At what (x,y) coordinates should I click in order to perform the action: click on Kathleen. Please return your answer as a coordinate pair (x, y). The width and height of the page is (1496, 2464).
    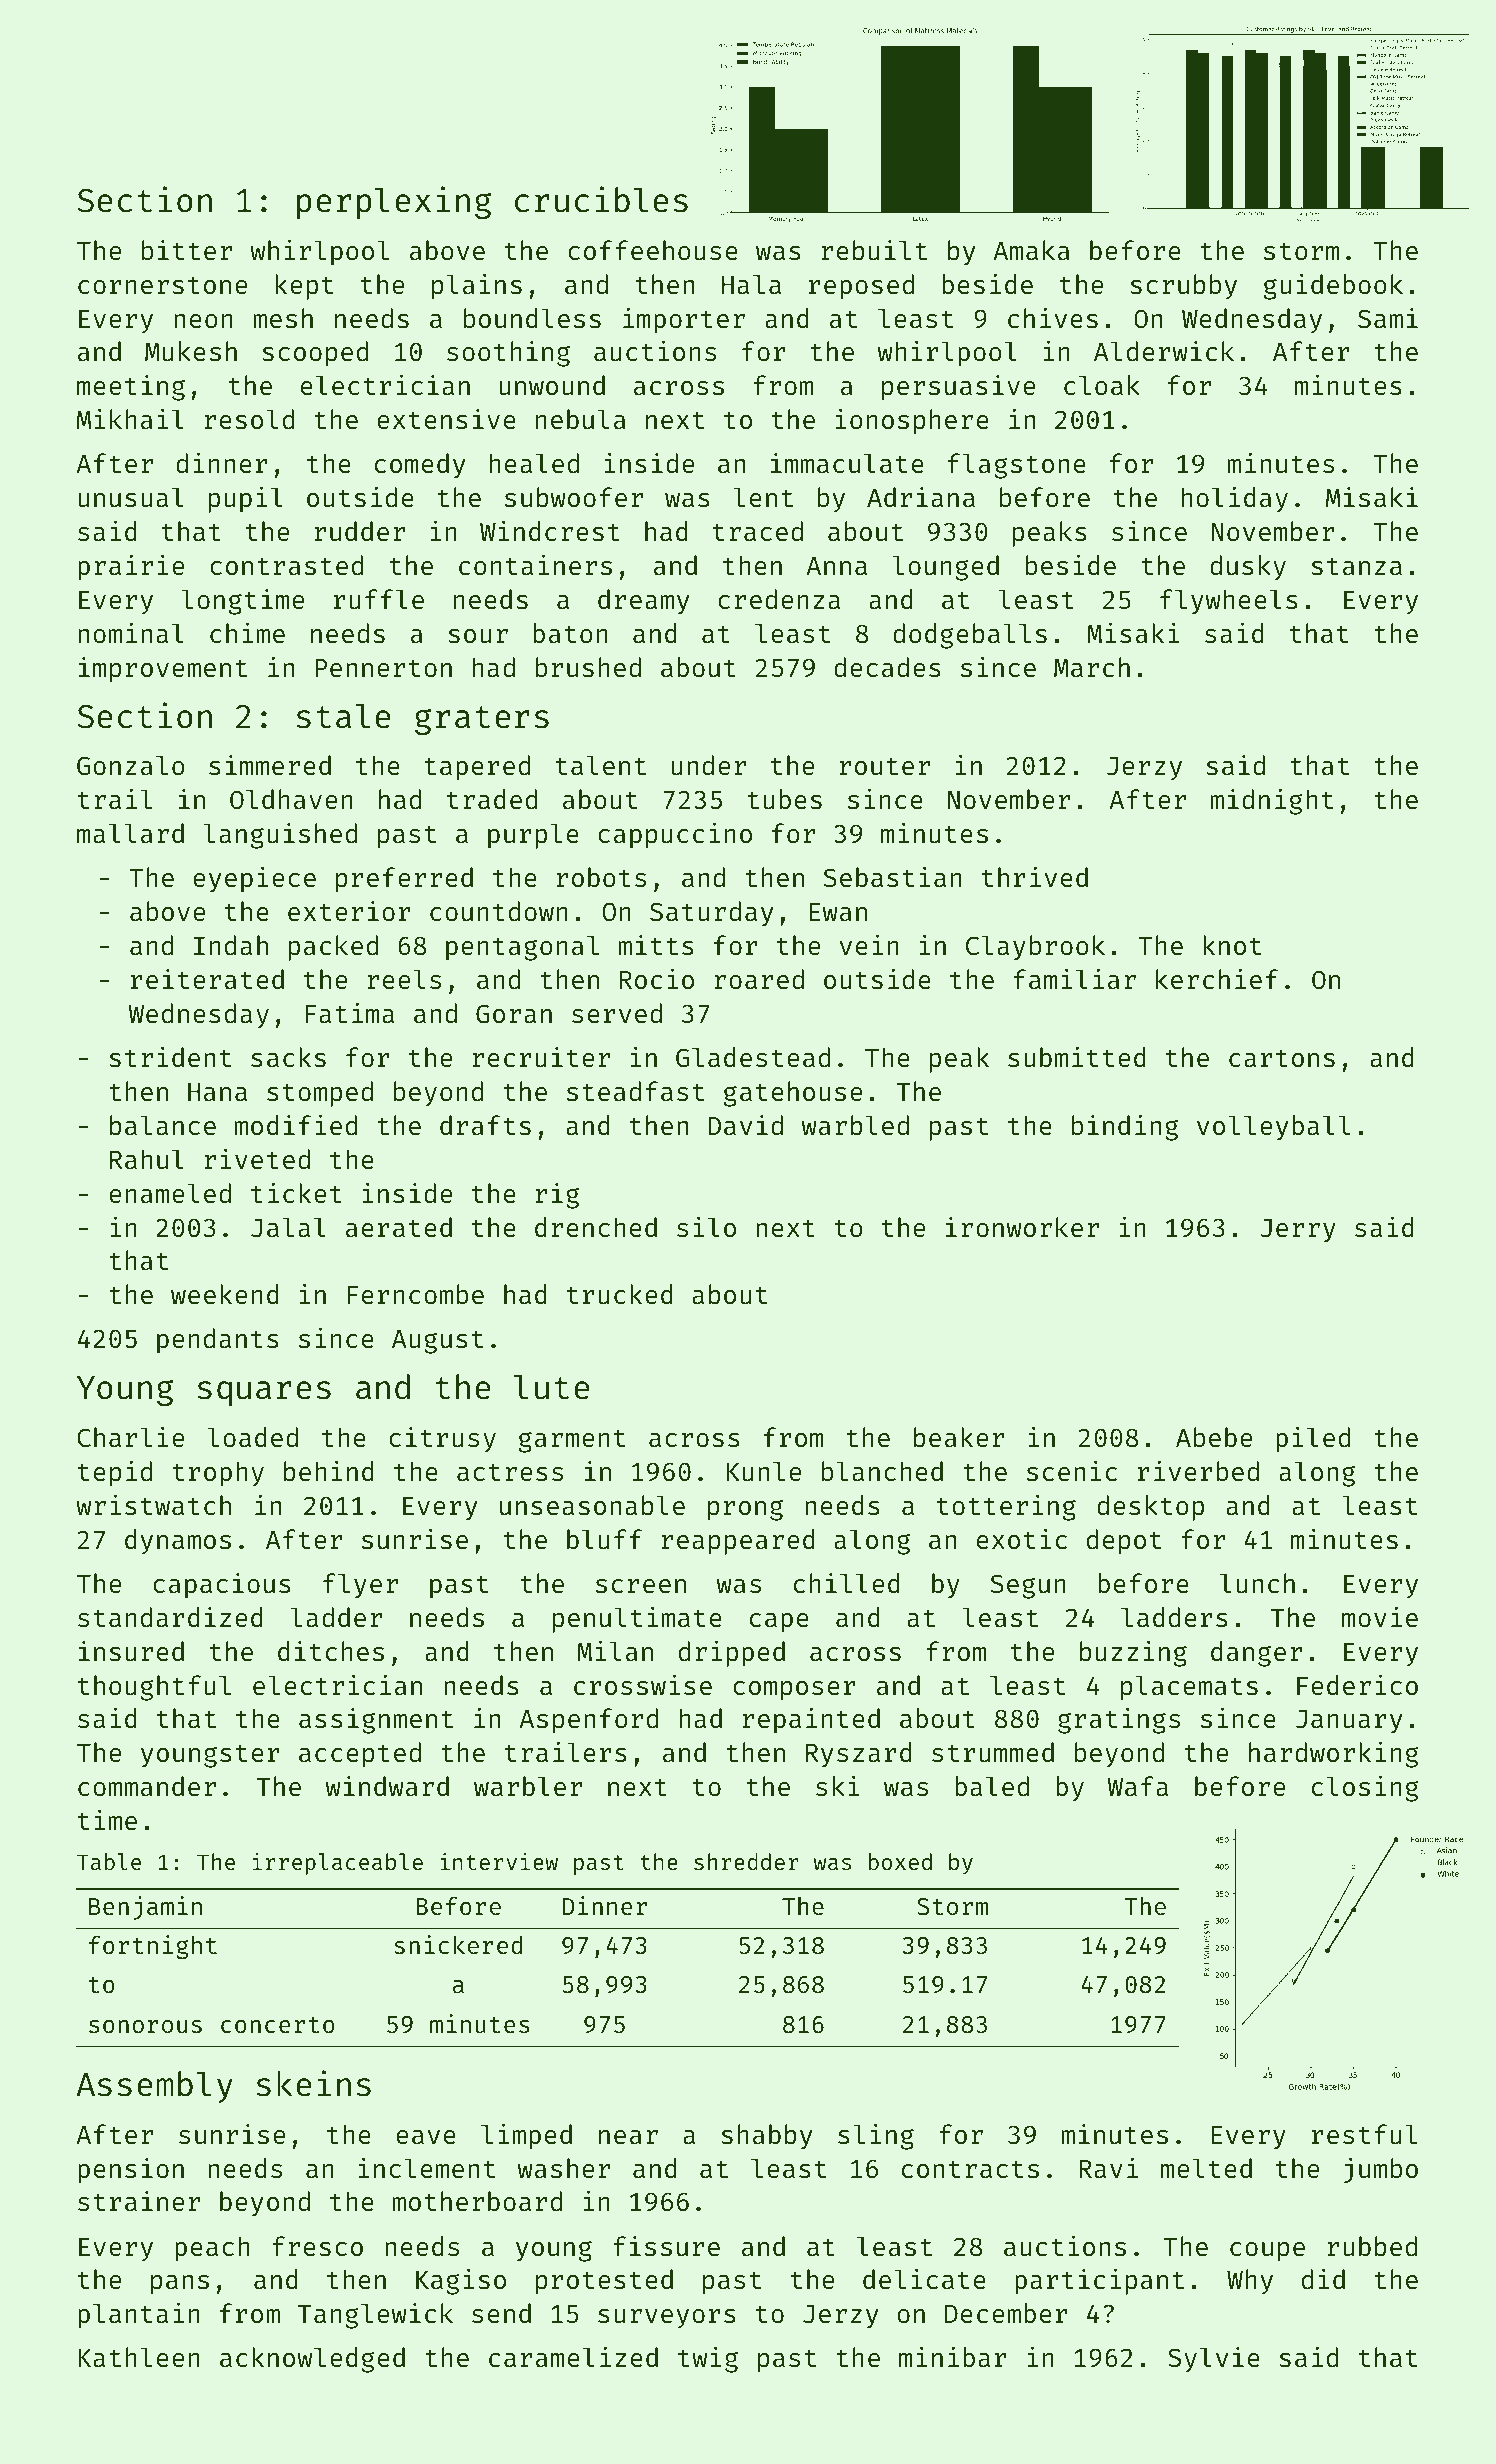
    Looking at the image, I should click on (139, 2357).
